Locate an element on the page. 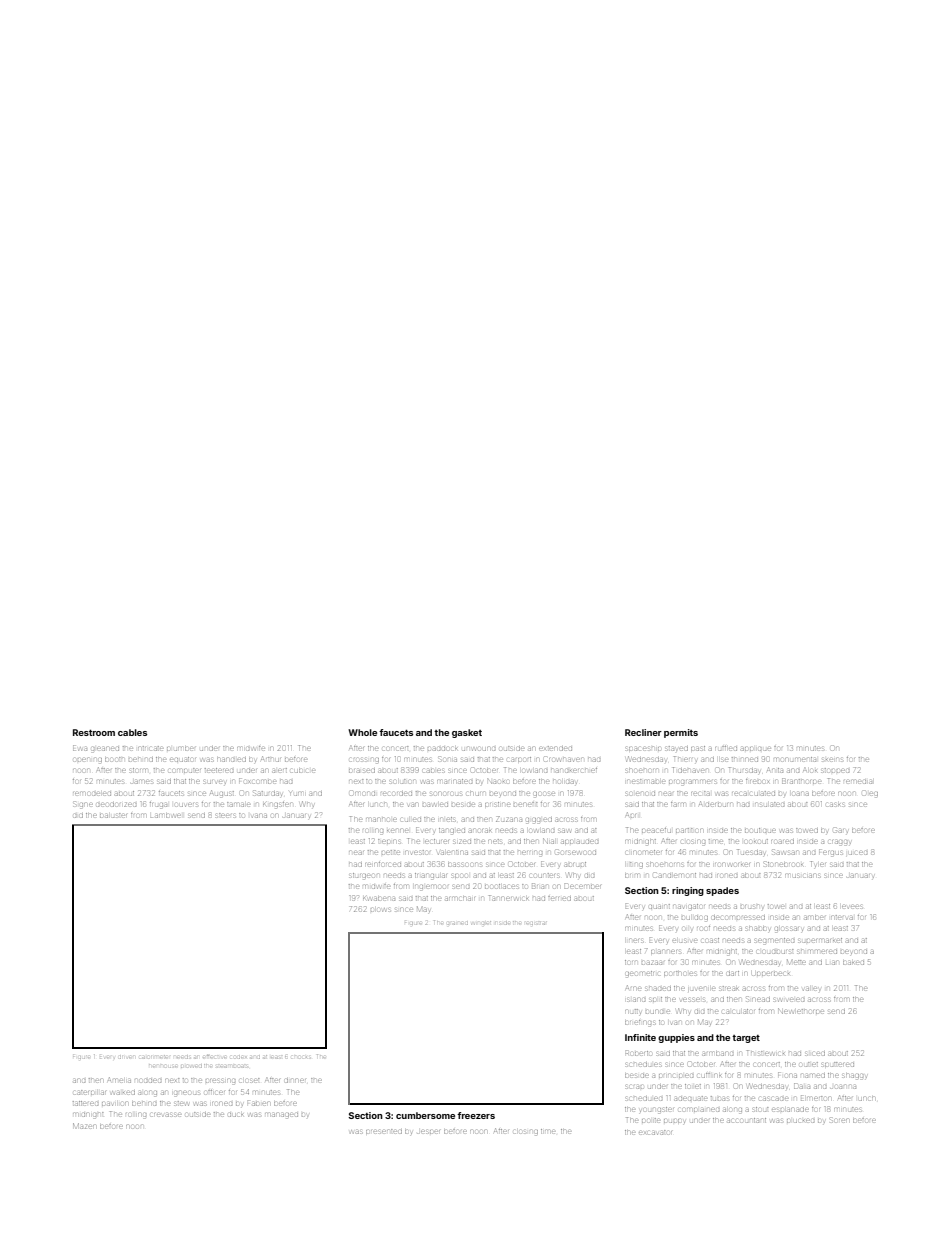  permits is located at coordinates (681, 733).
